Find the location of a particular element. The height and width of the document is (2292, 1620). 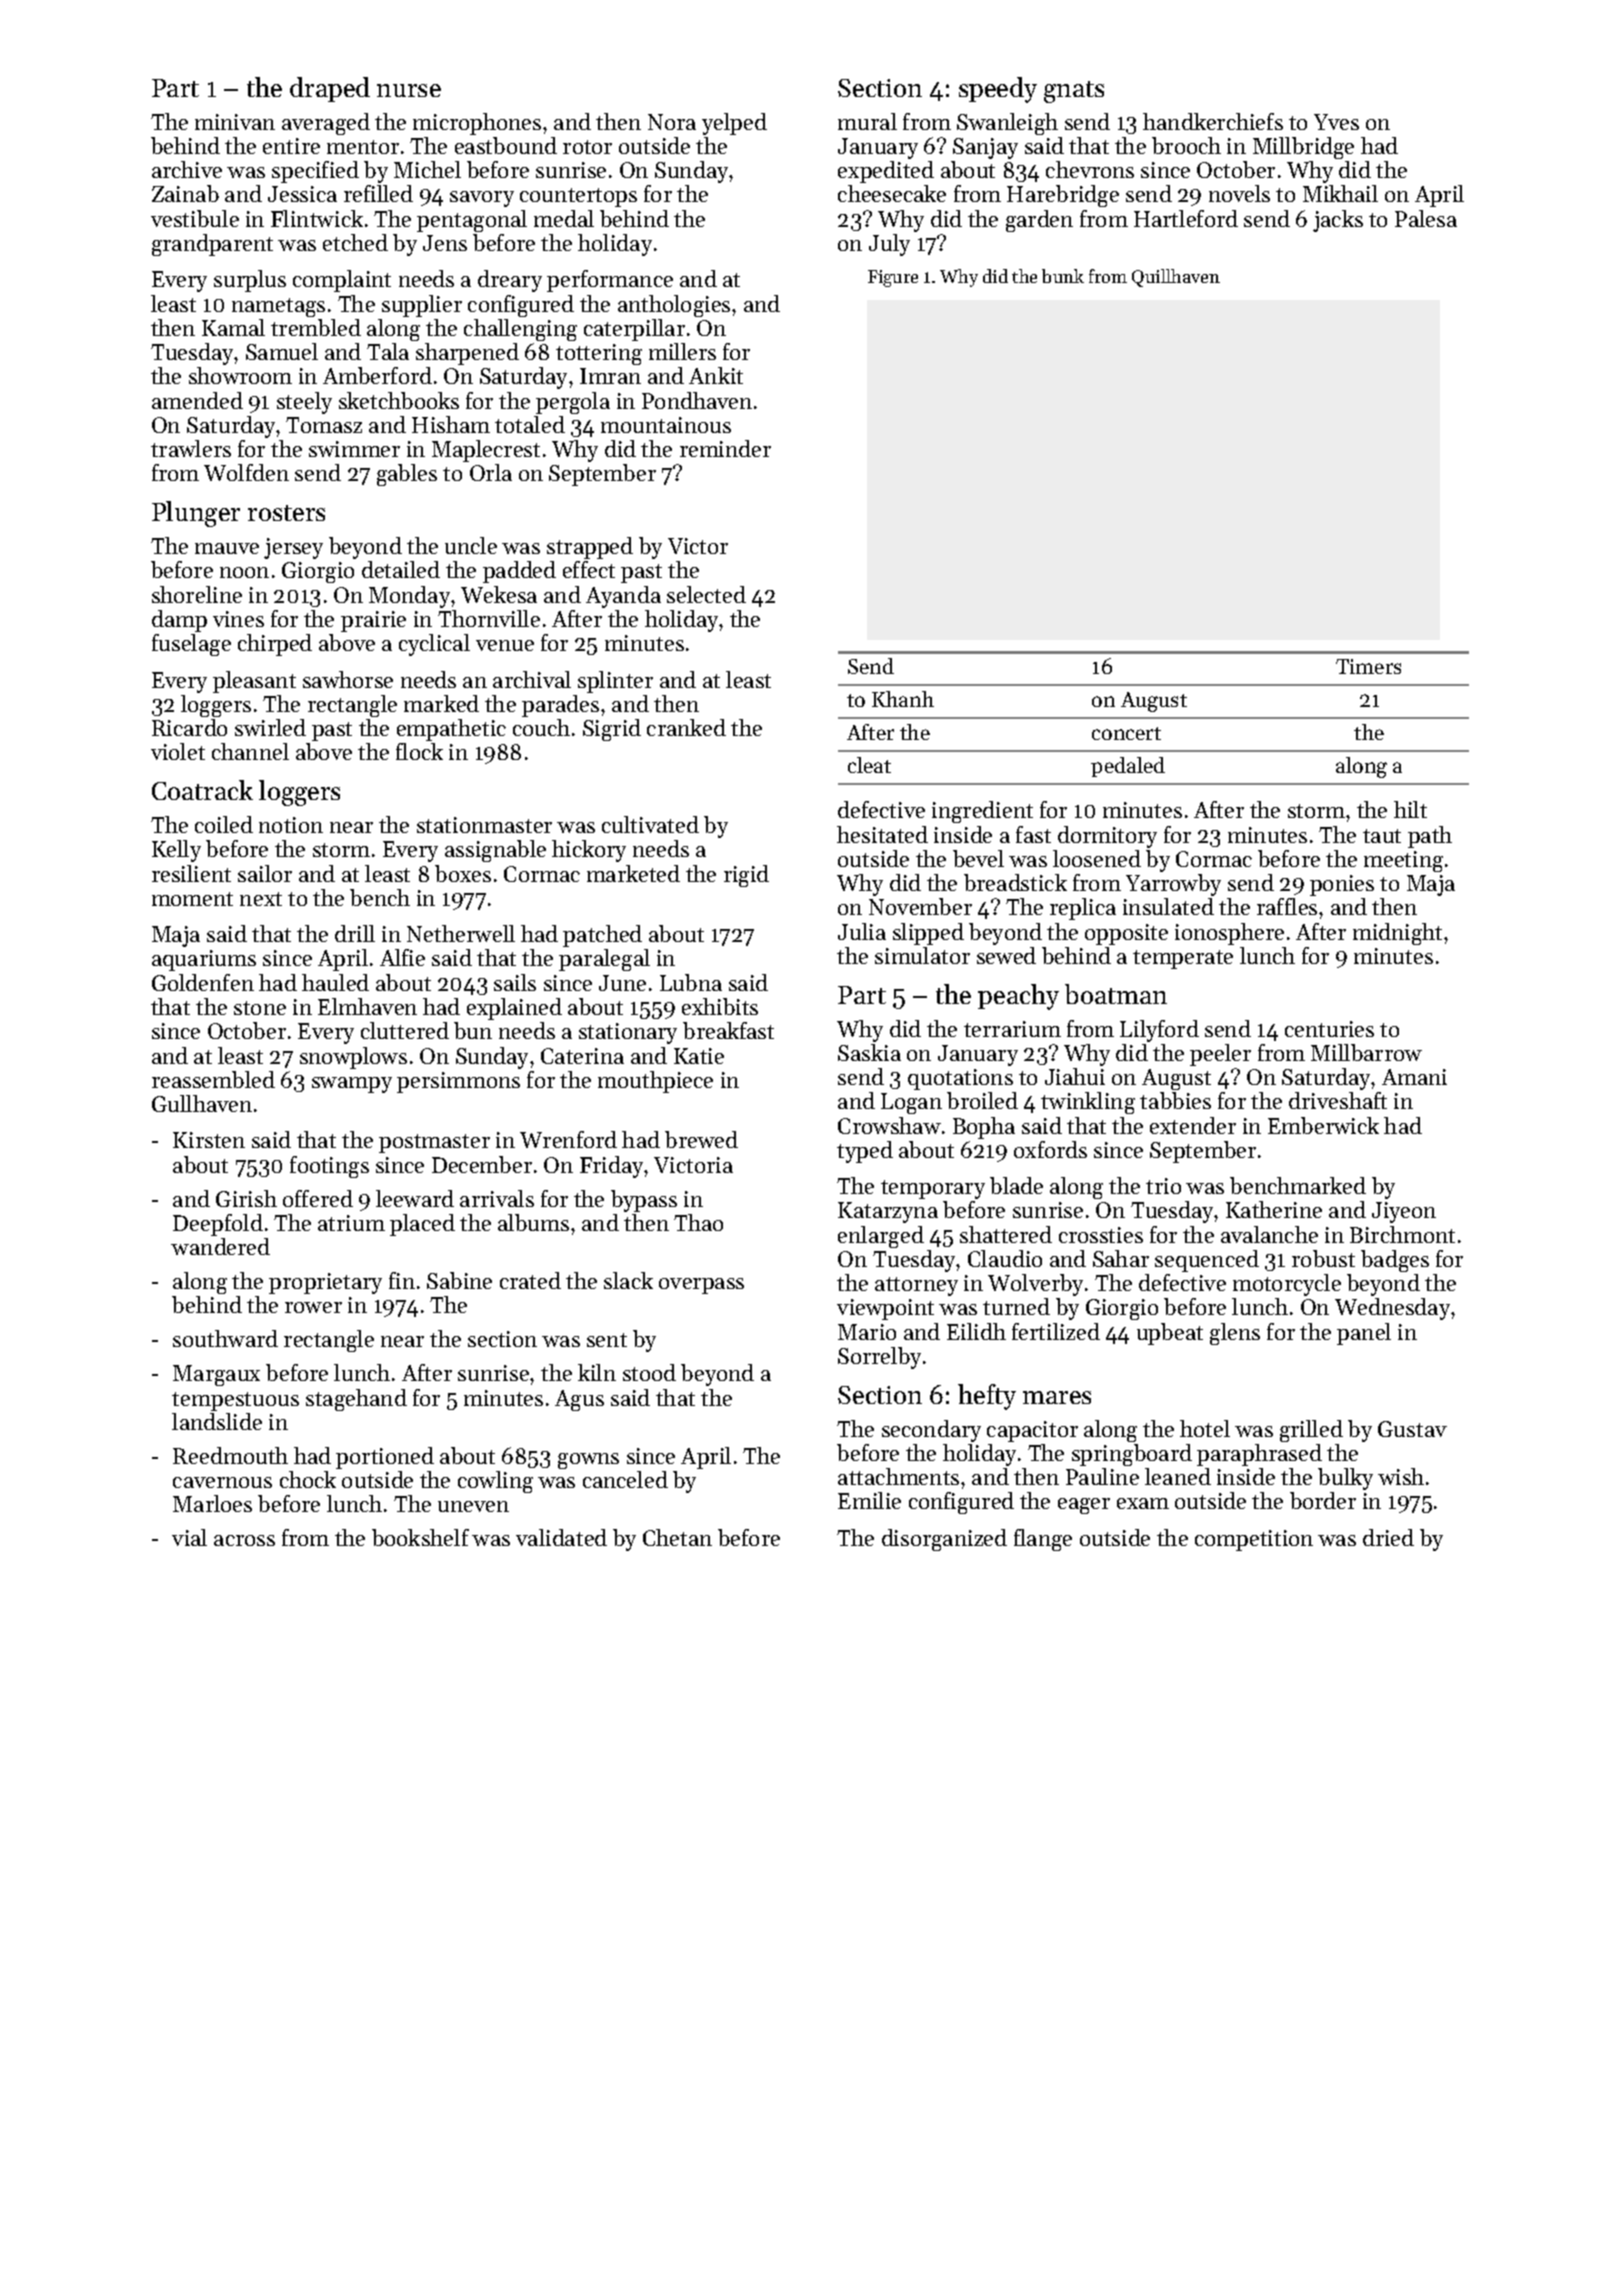

yelped is located at coordinates (734, 124).
